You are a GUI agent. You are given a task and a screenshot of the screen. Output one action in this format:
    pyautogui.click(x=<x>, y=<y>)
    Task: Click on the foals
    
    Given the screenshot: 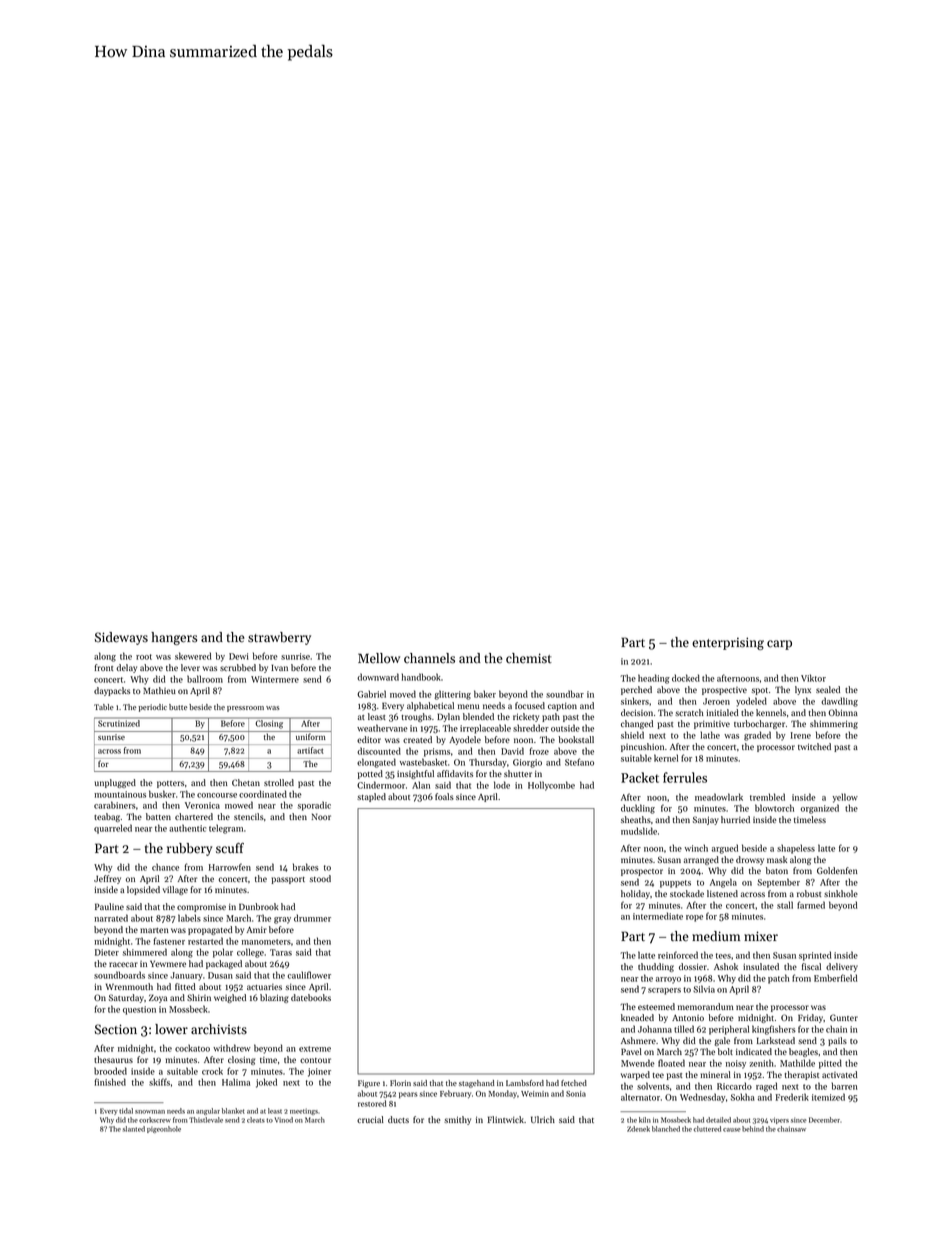 What is the action you would take?
    pyautogui.click(x=444, y=796)
